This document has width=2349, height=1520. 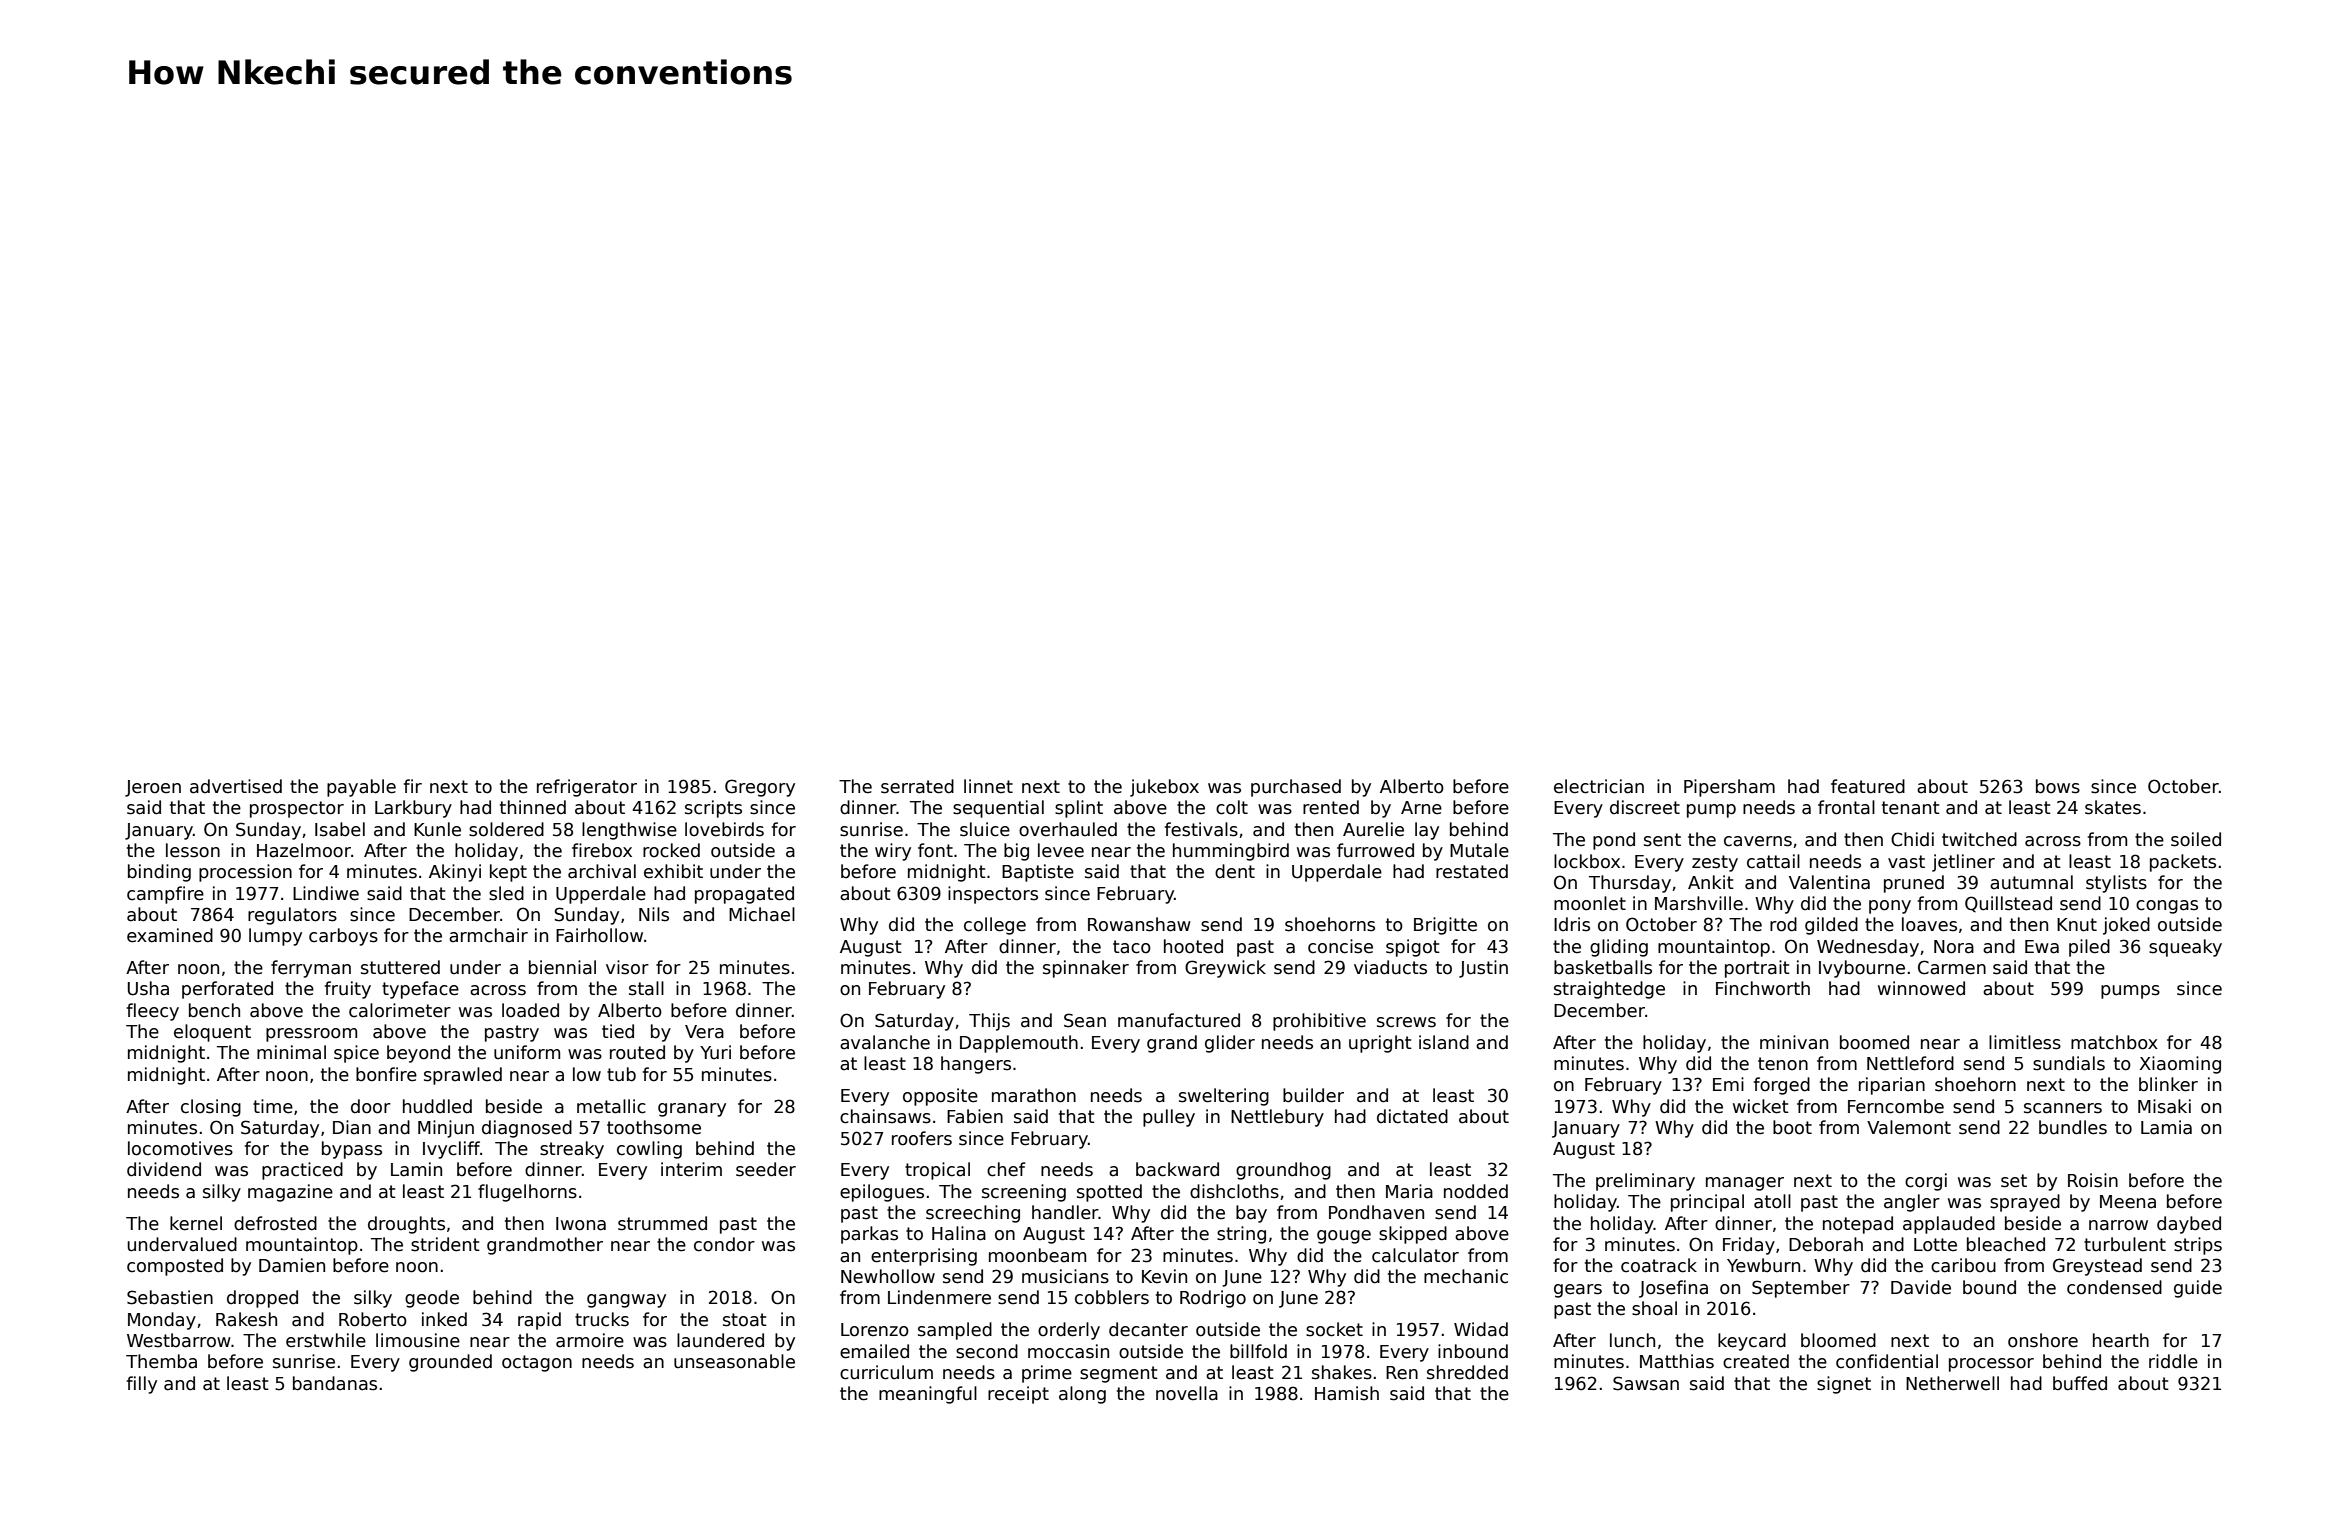 What do you see at coordinates (1466, 1276) in the document?
I see `mechanic` at bounding box center [1466, 1276].
